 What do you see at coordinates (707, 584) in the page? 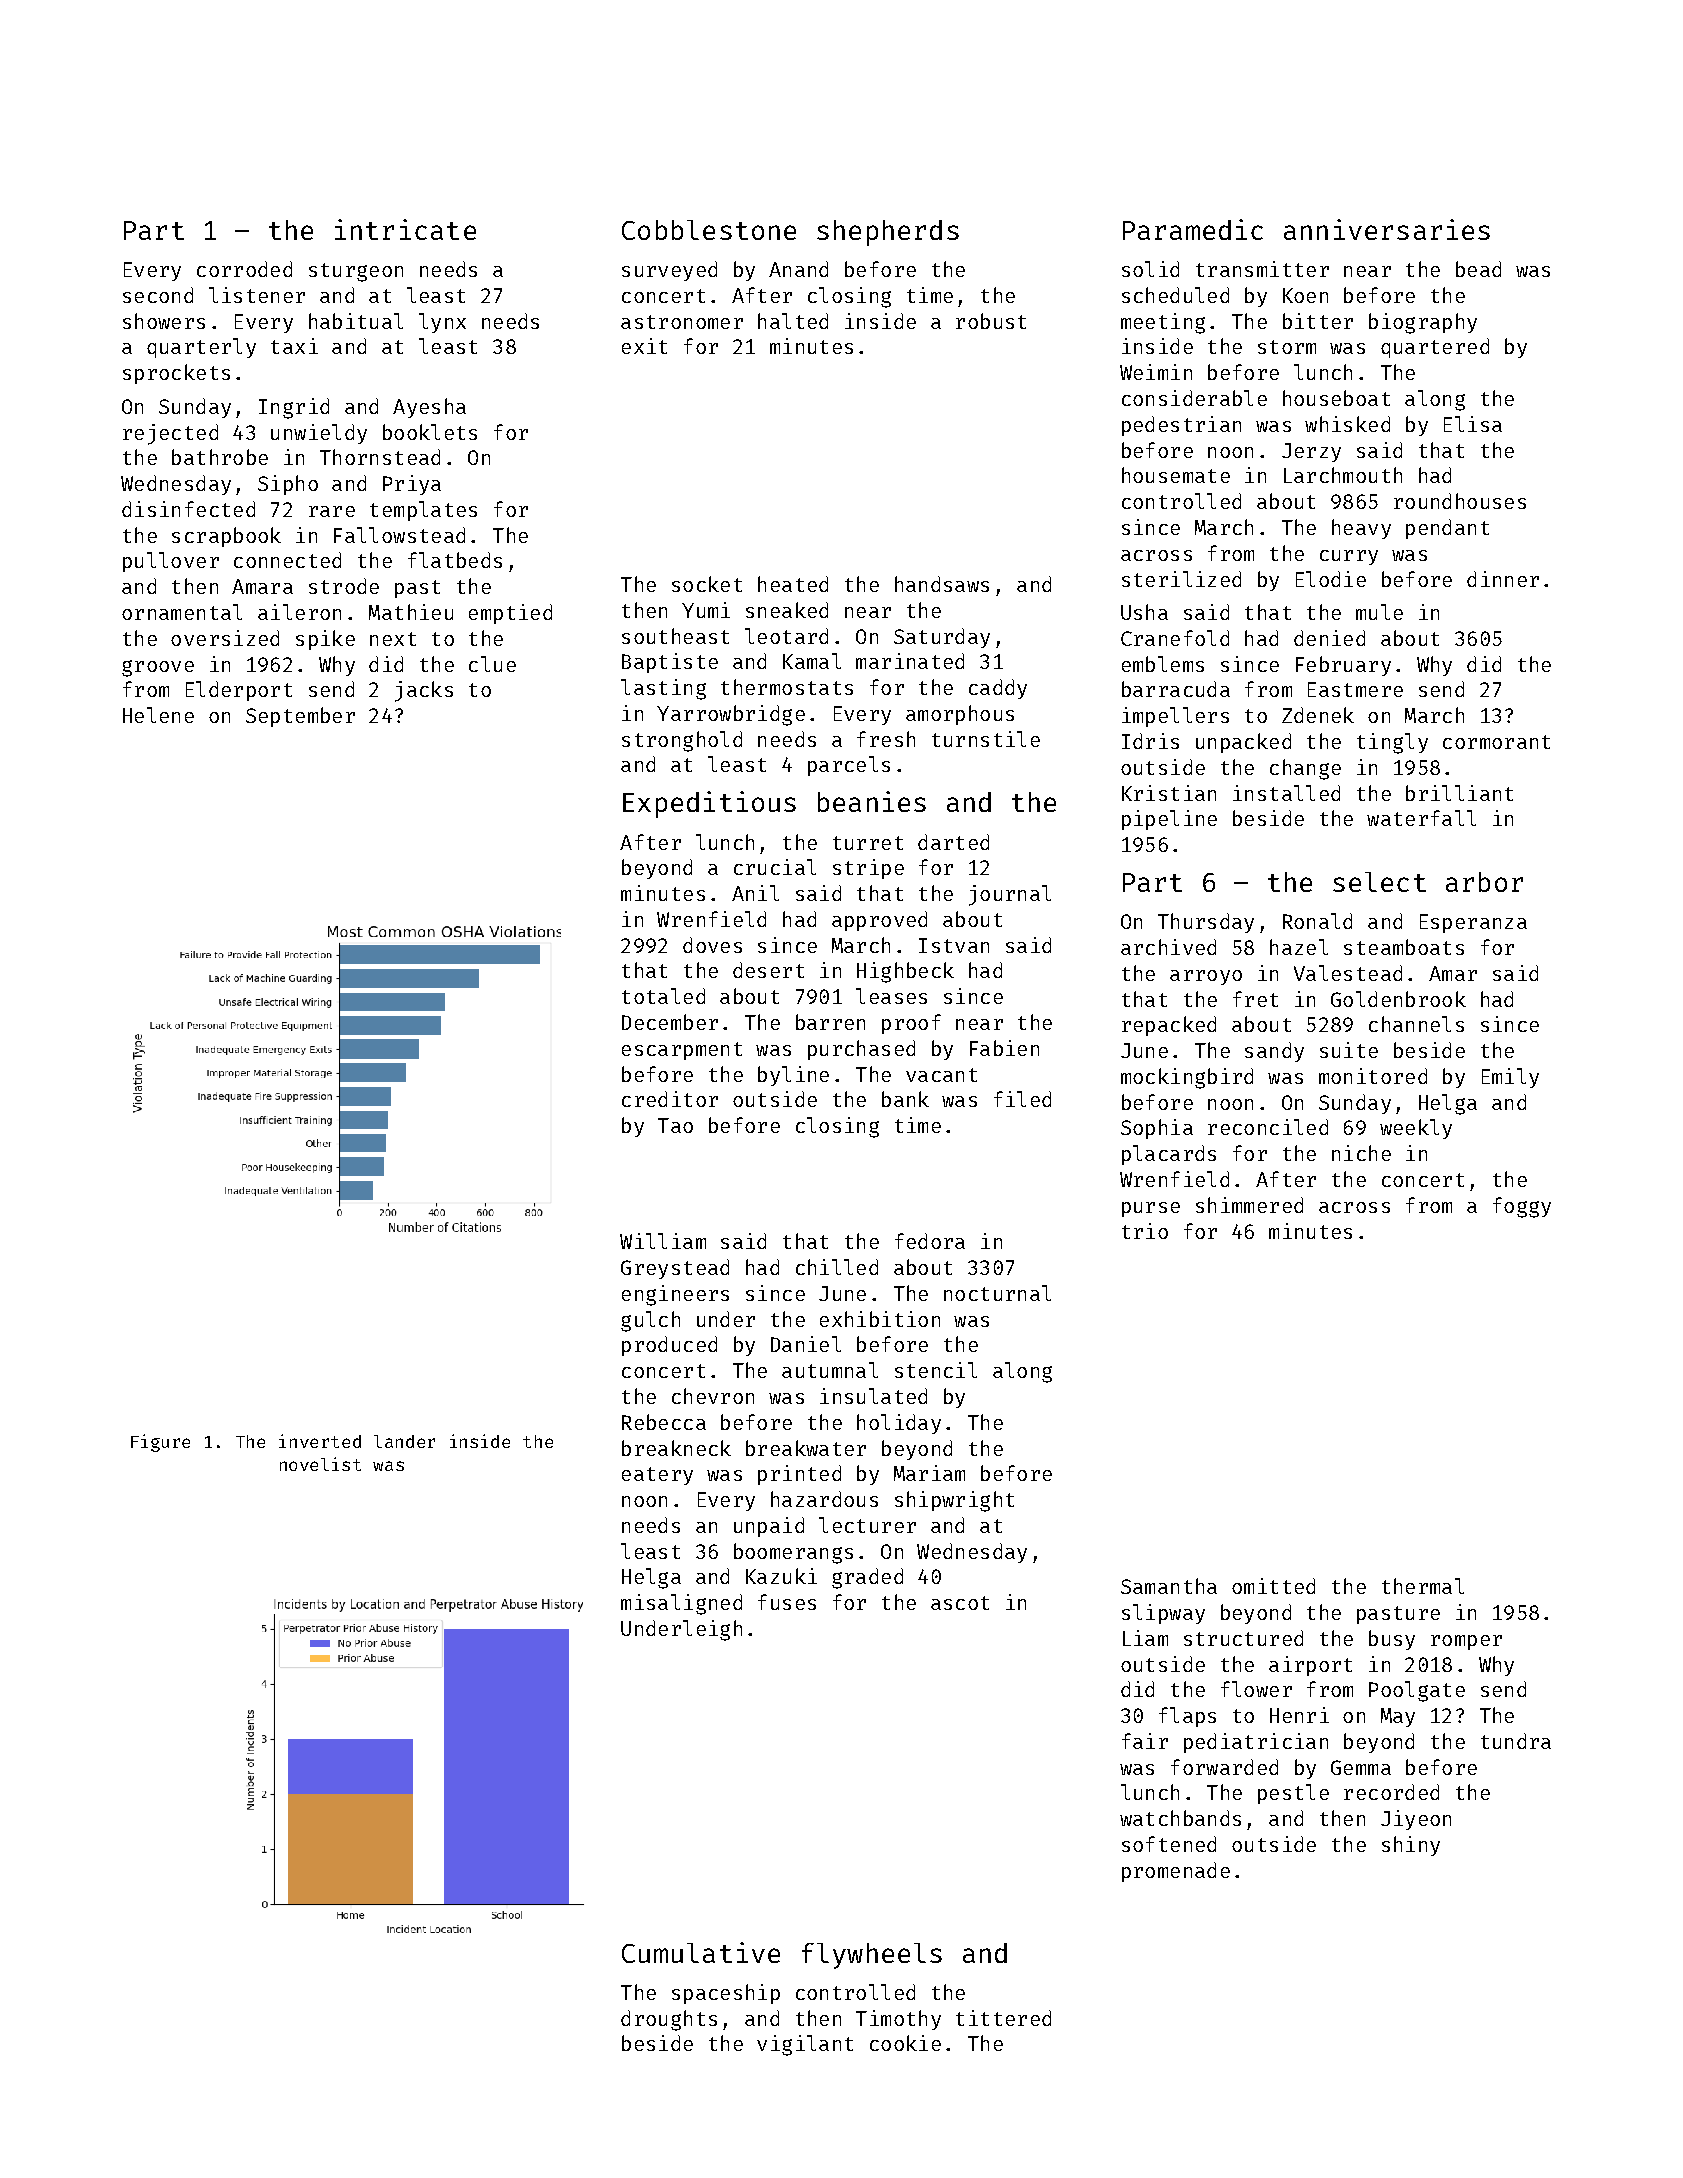
I see `socket` at bounding box center [707, 584].
